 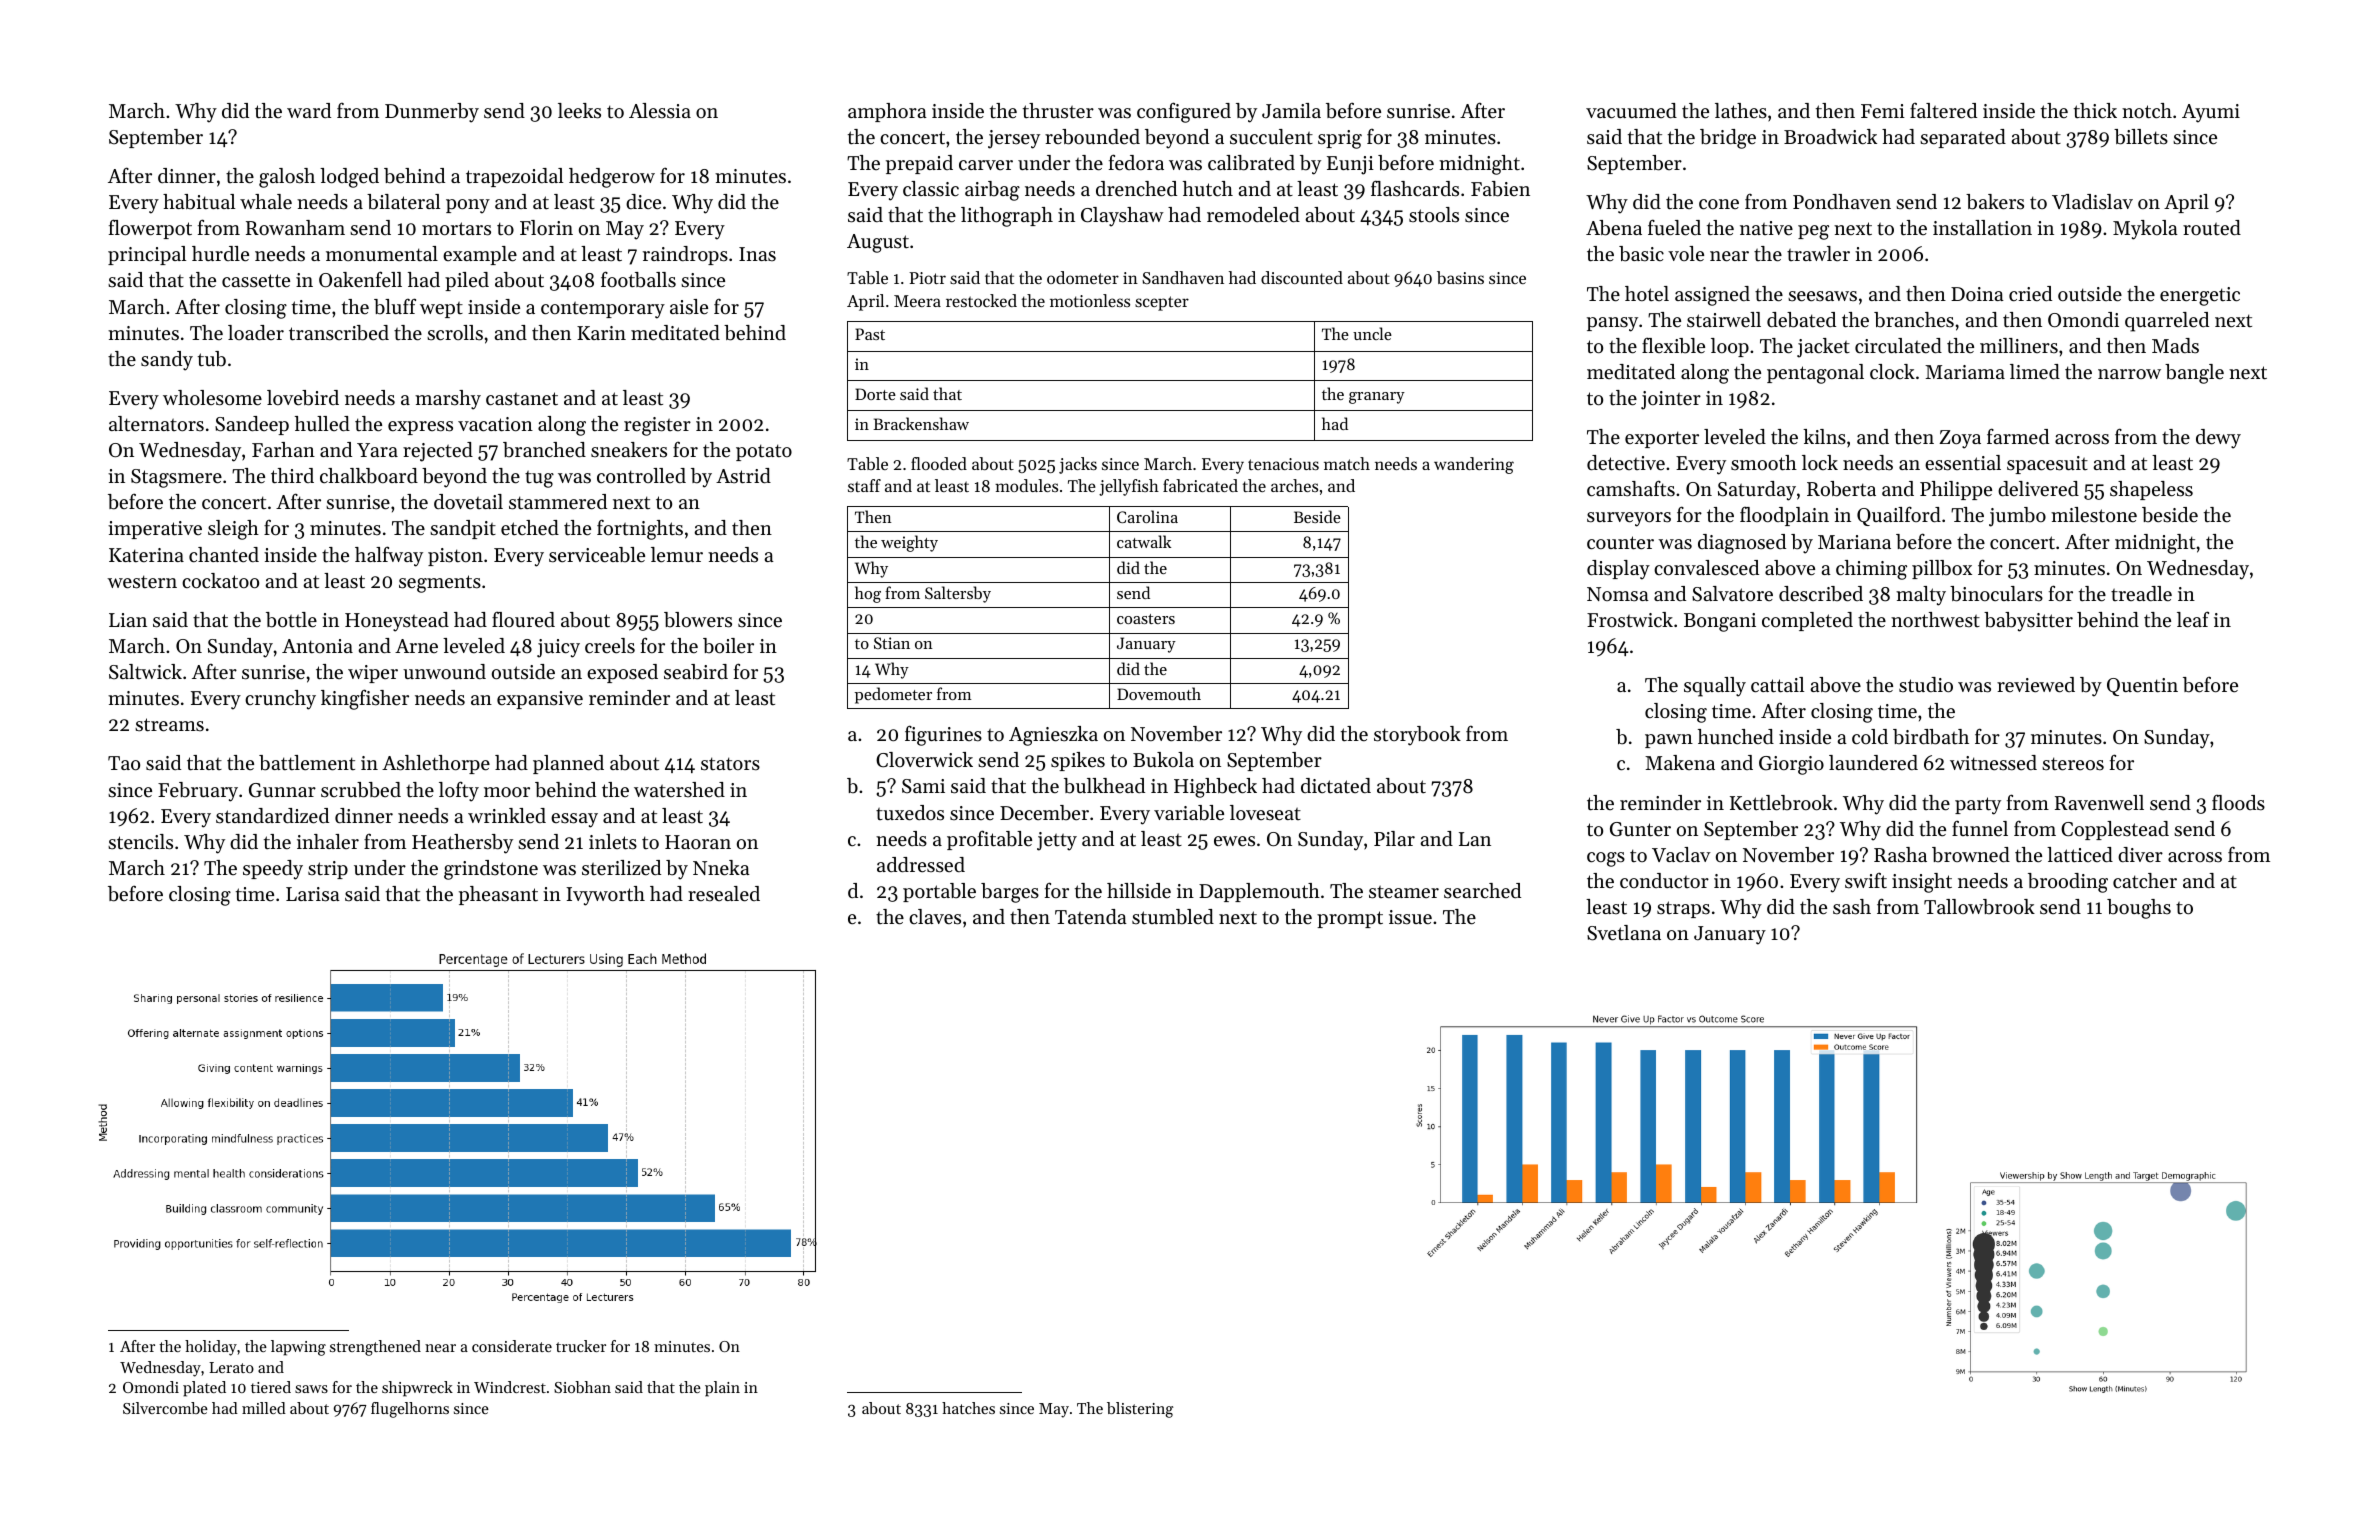 What do you see at coordinates (1140, 1410) in the screenshot?
I see `blistering` at bounding box center [1140, 1410].
